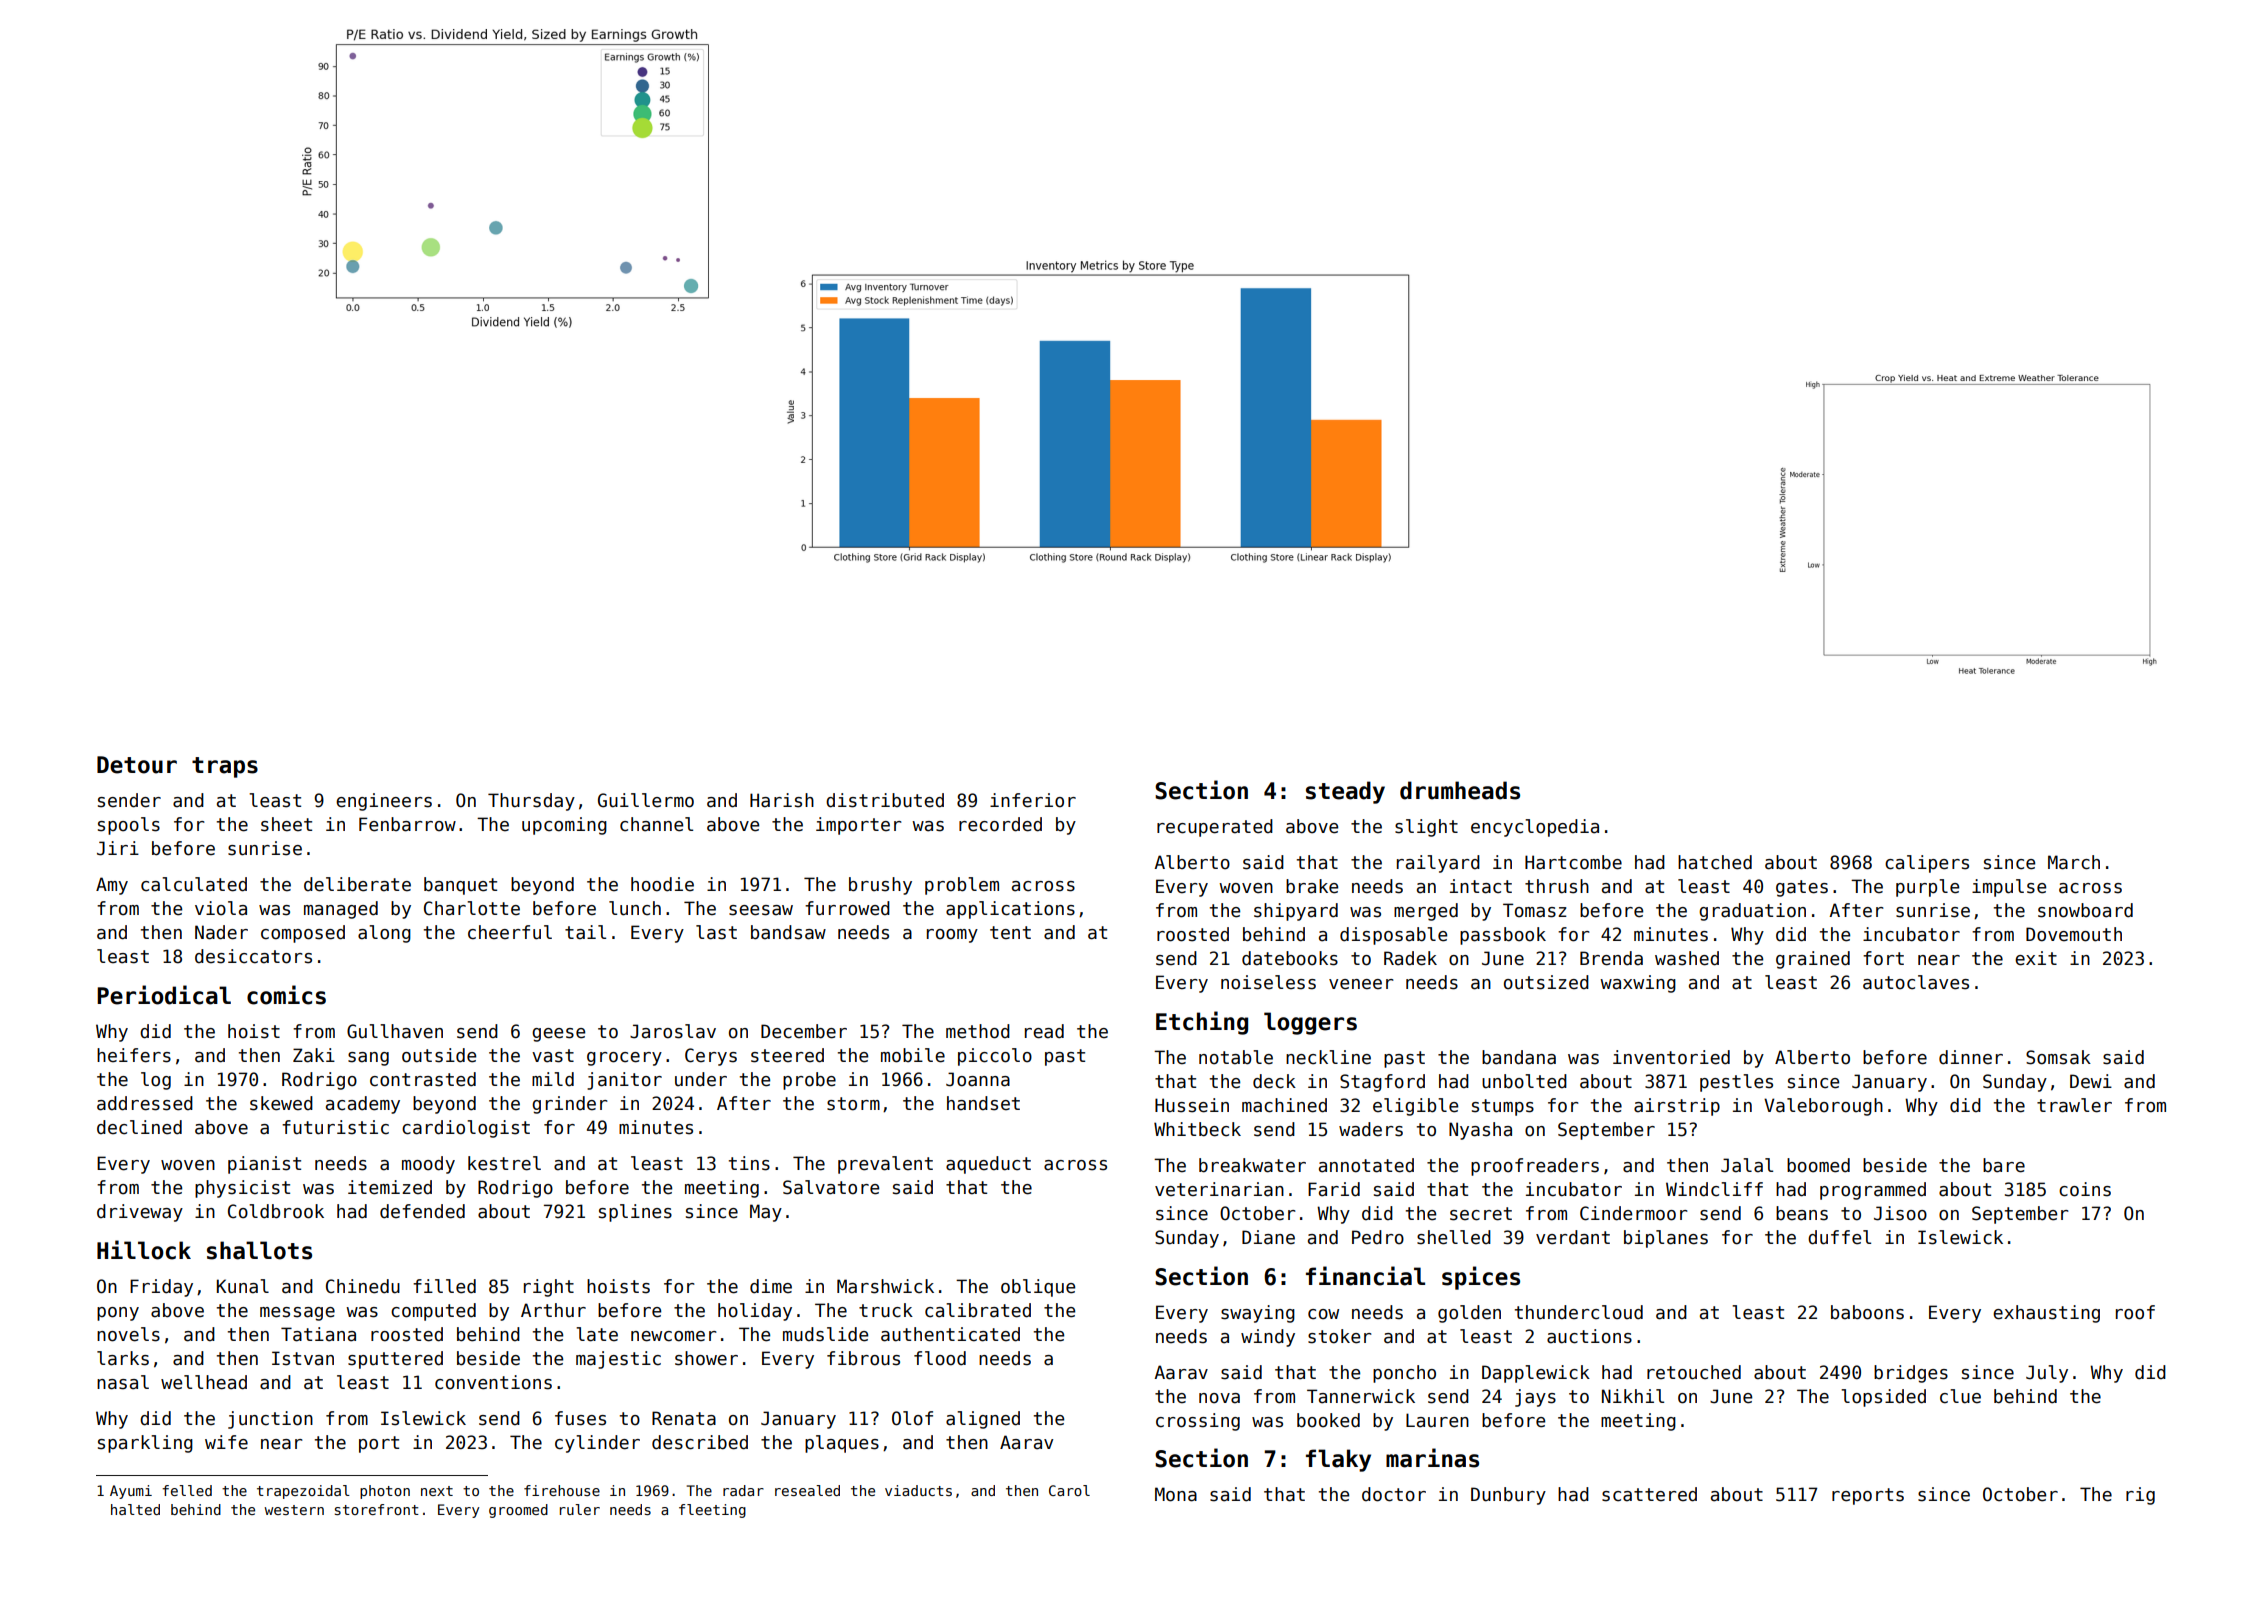  What do you see at coordinates (1677, 1107) in the screenshot?
I see `airstrip` at bounding box center [1677, 1107].
